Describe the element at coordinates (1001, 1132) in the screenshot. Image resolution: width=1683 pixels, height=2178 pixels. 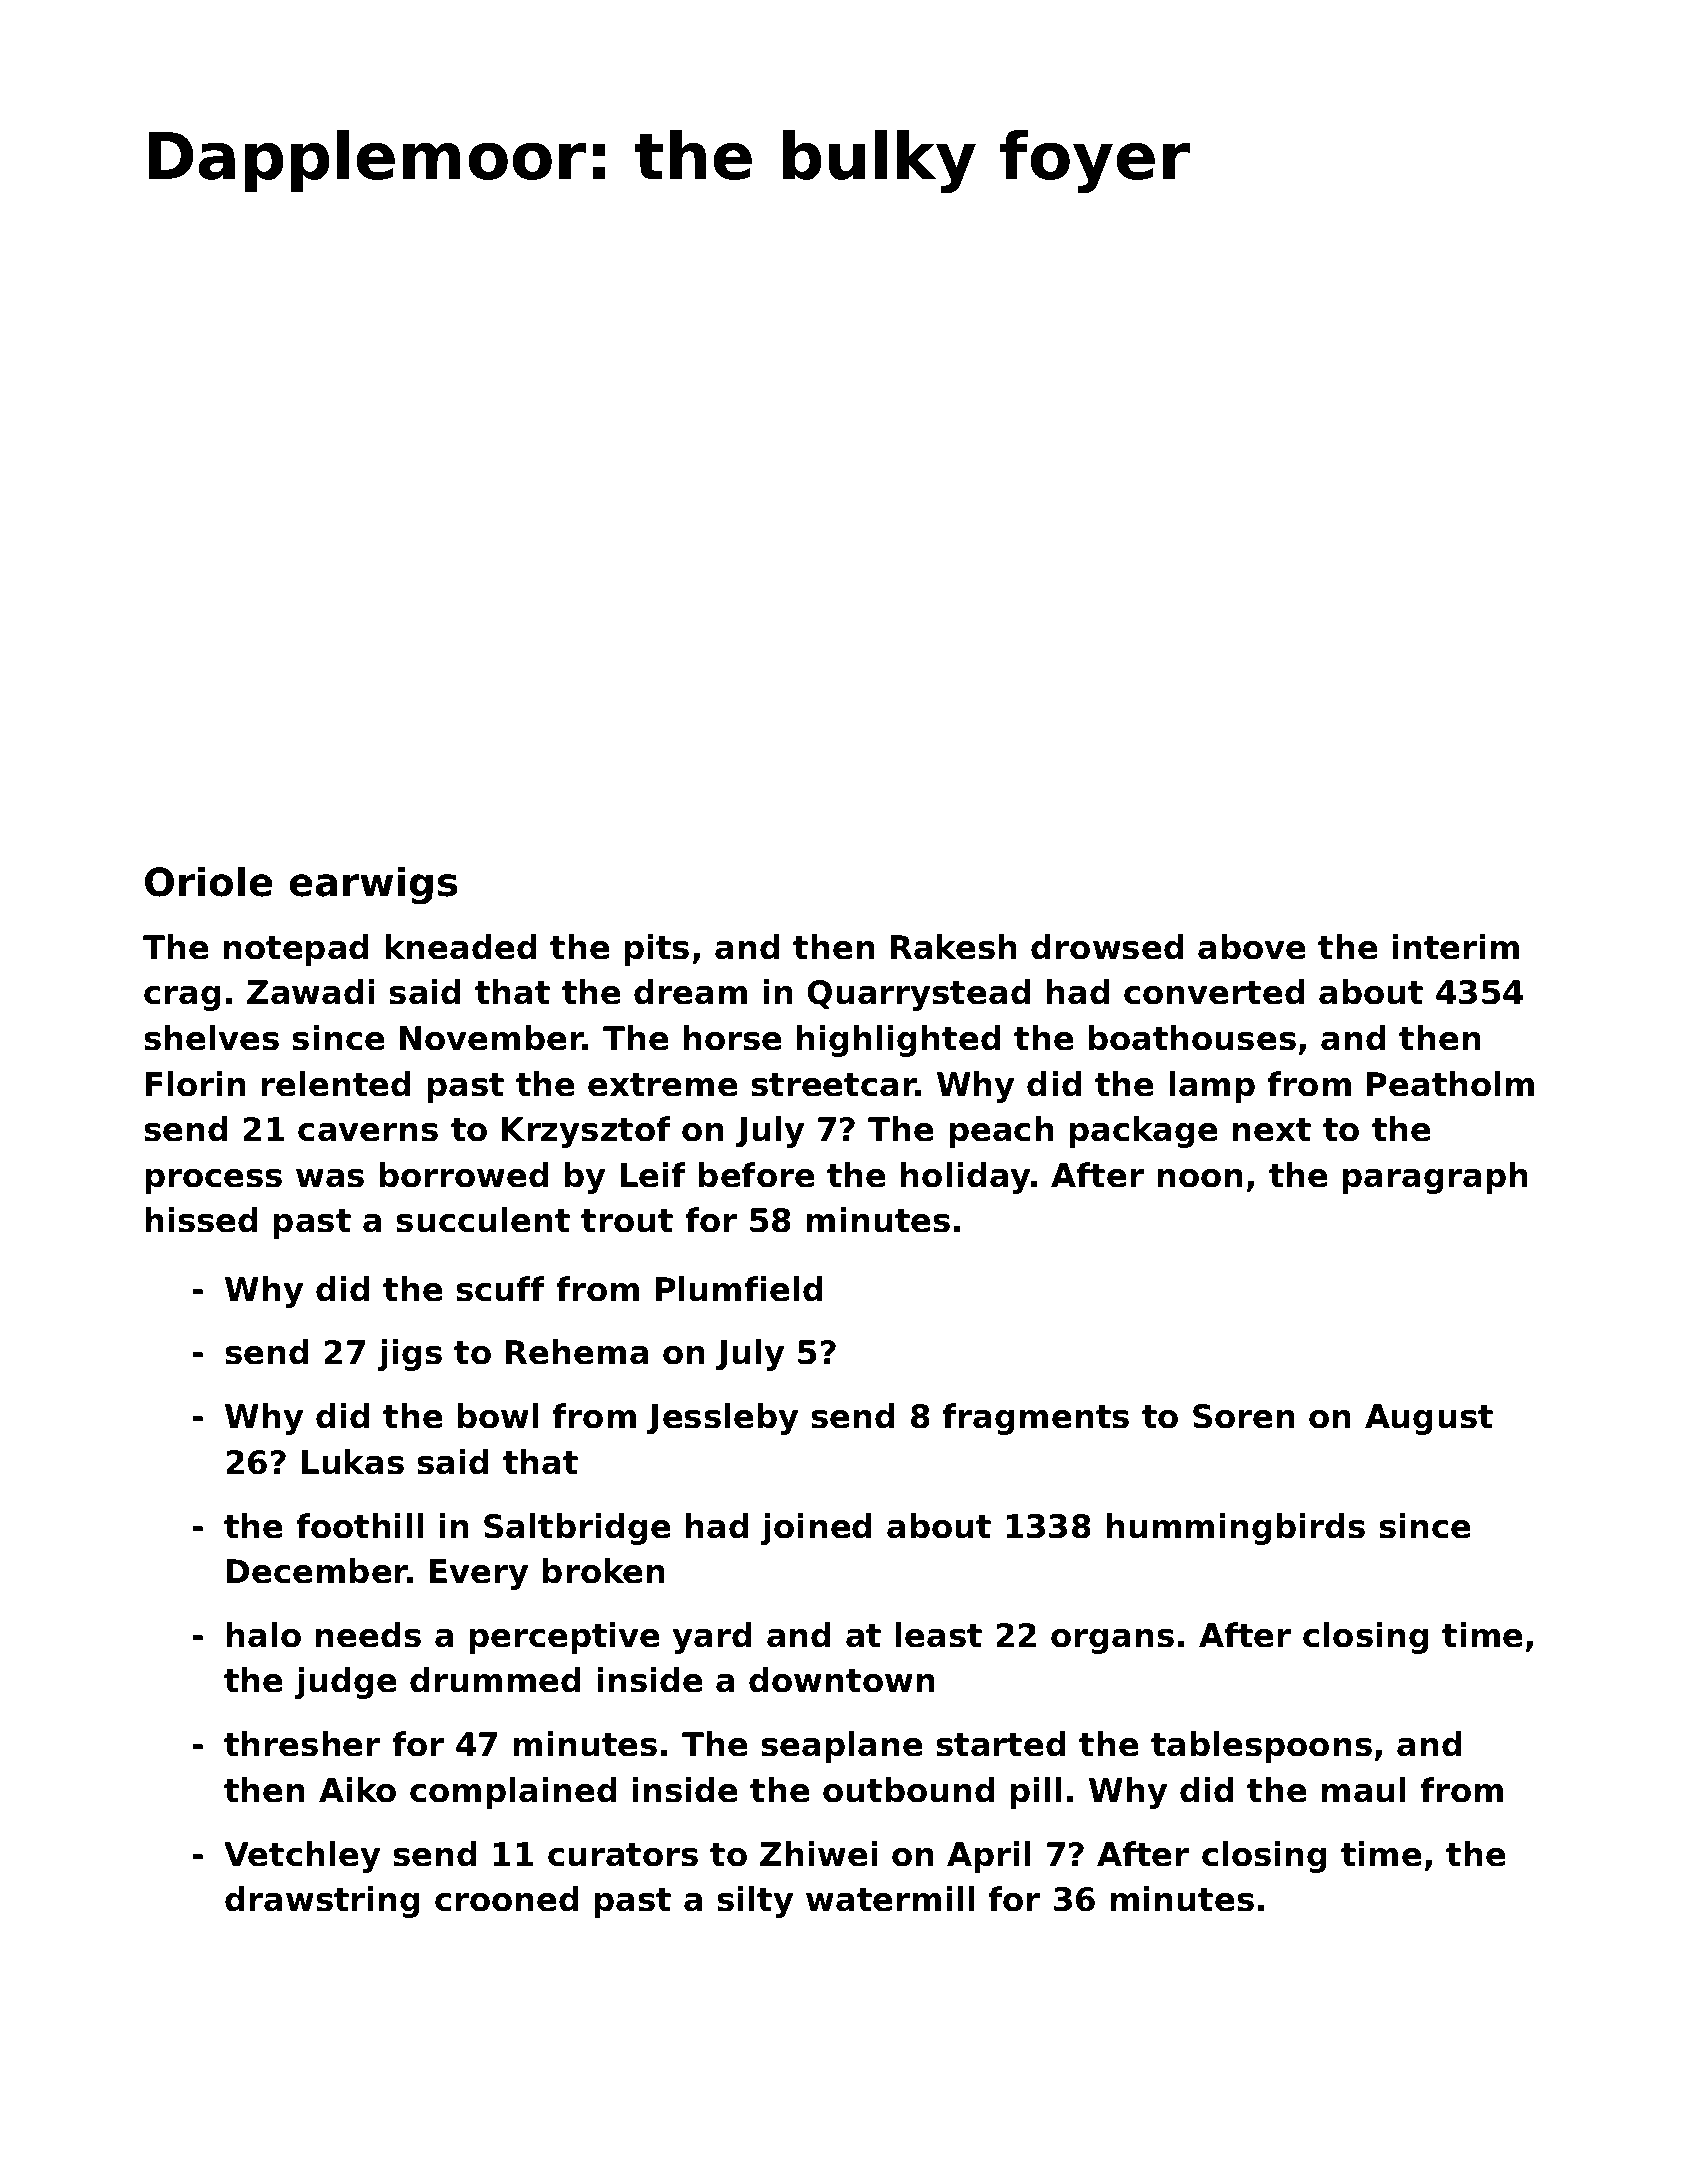
I see `peach` at that location.
